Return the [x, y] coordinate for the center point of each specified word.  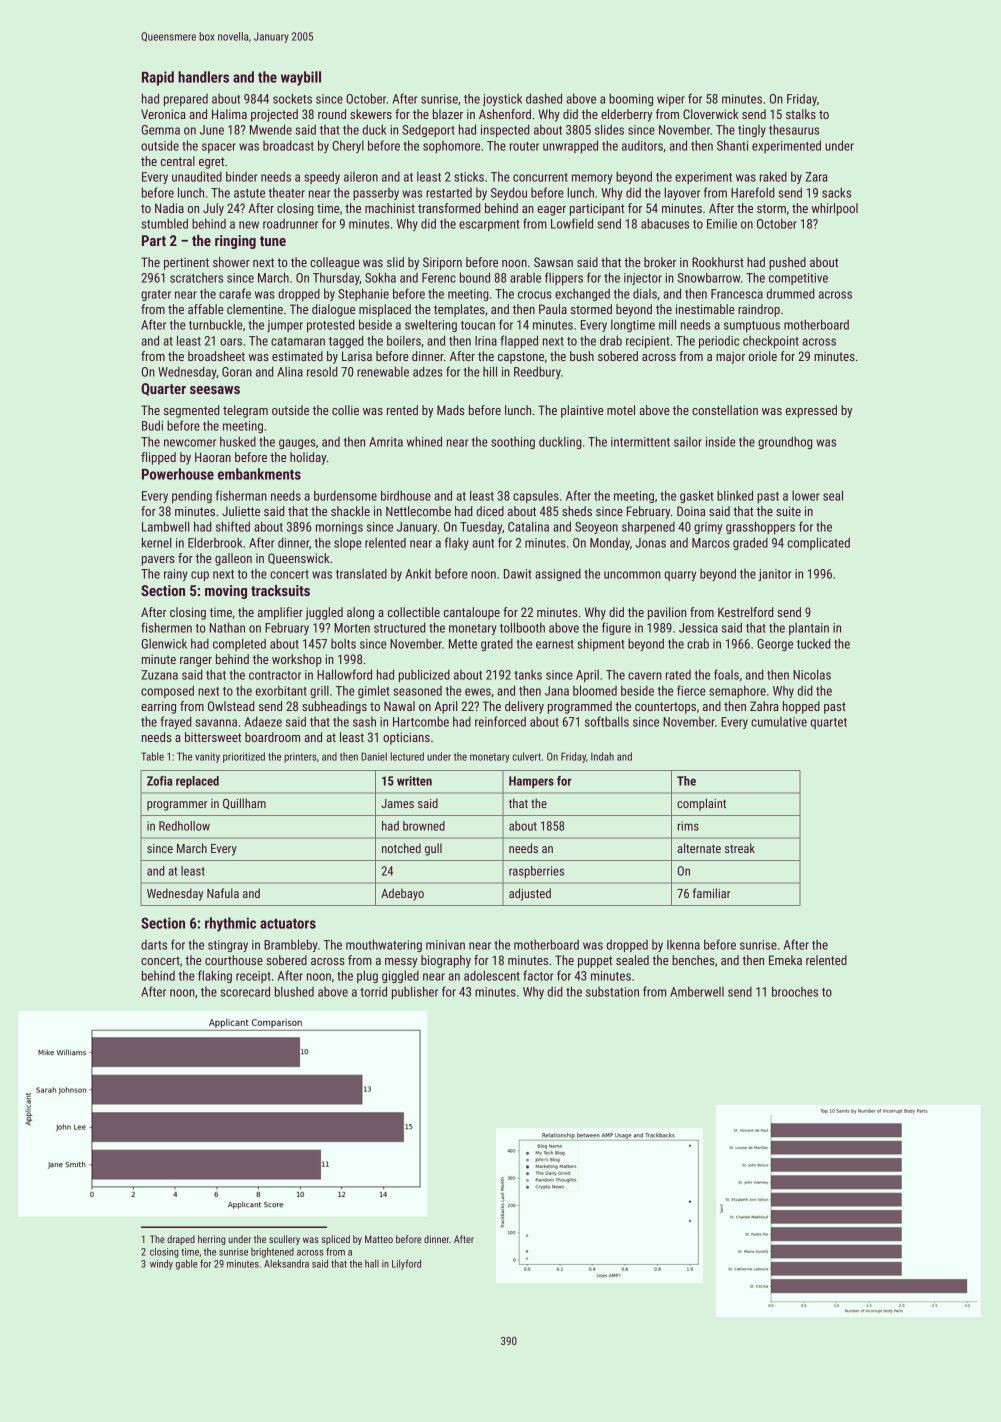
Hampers [531, 782]
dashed [544, 98]
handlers [203, 77]
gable [187, 1265]
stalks [801, 114]
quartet [829, 723]
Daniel [374, 756]
